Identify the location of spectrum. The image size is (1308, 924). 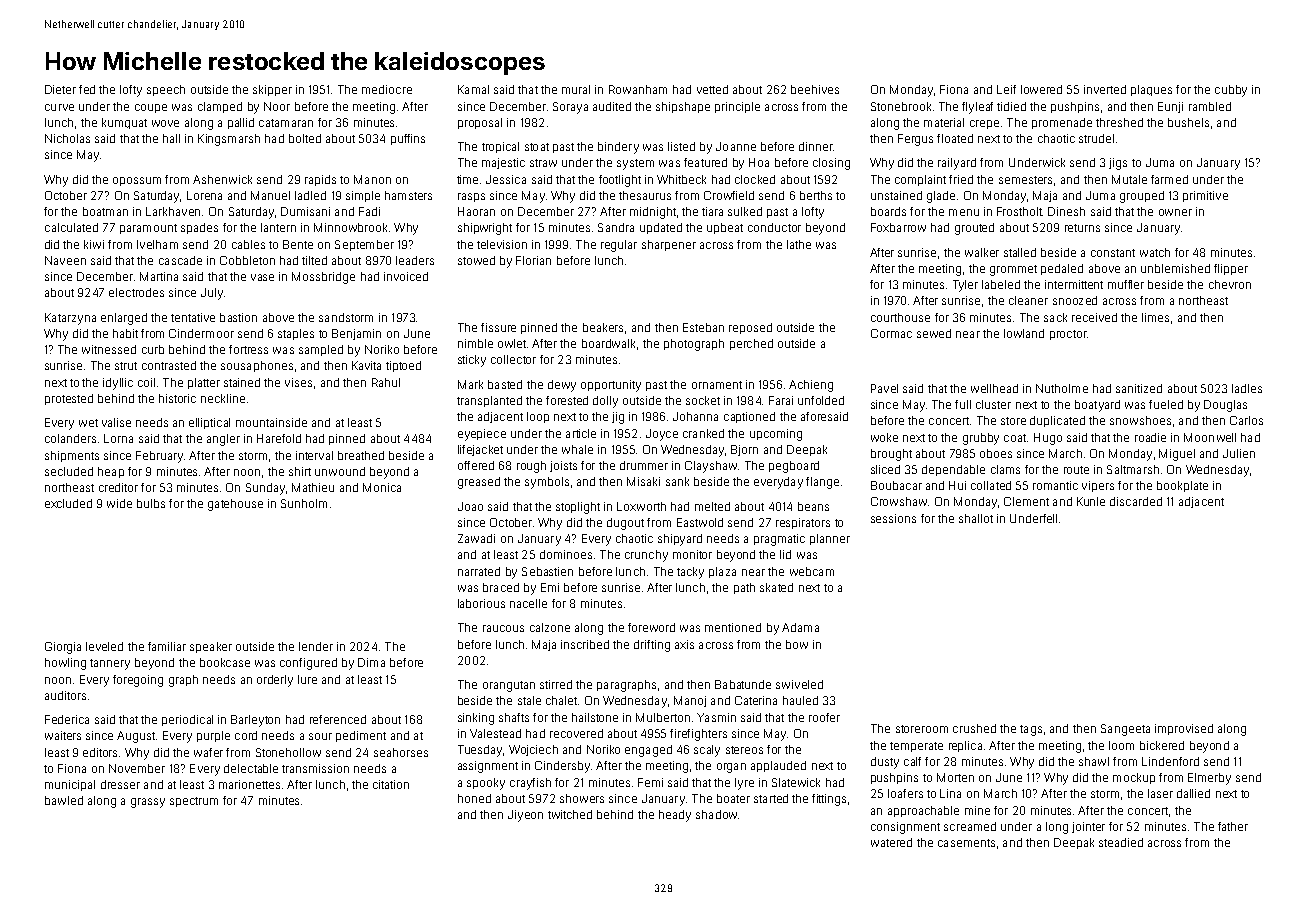
(194, 802).
